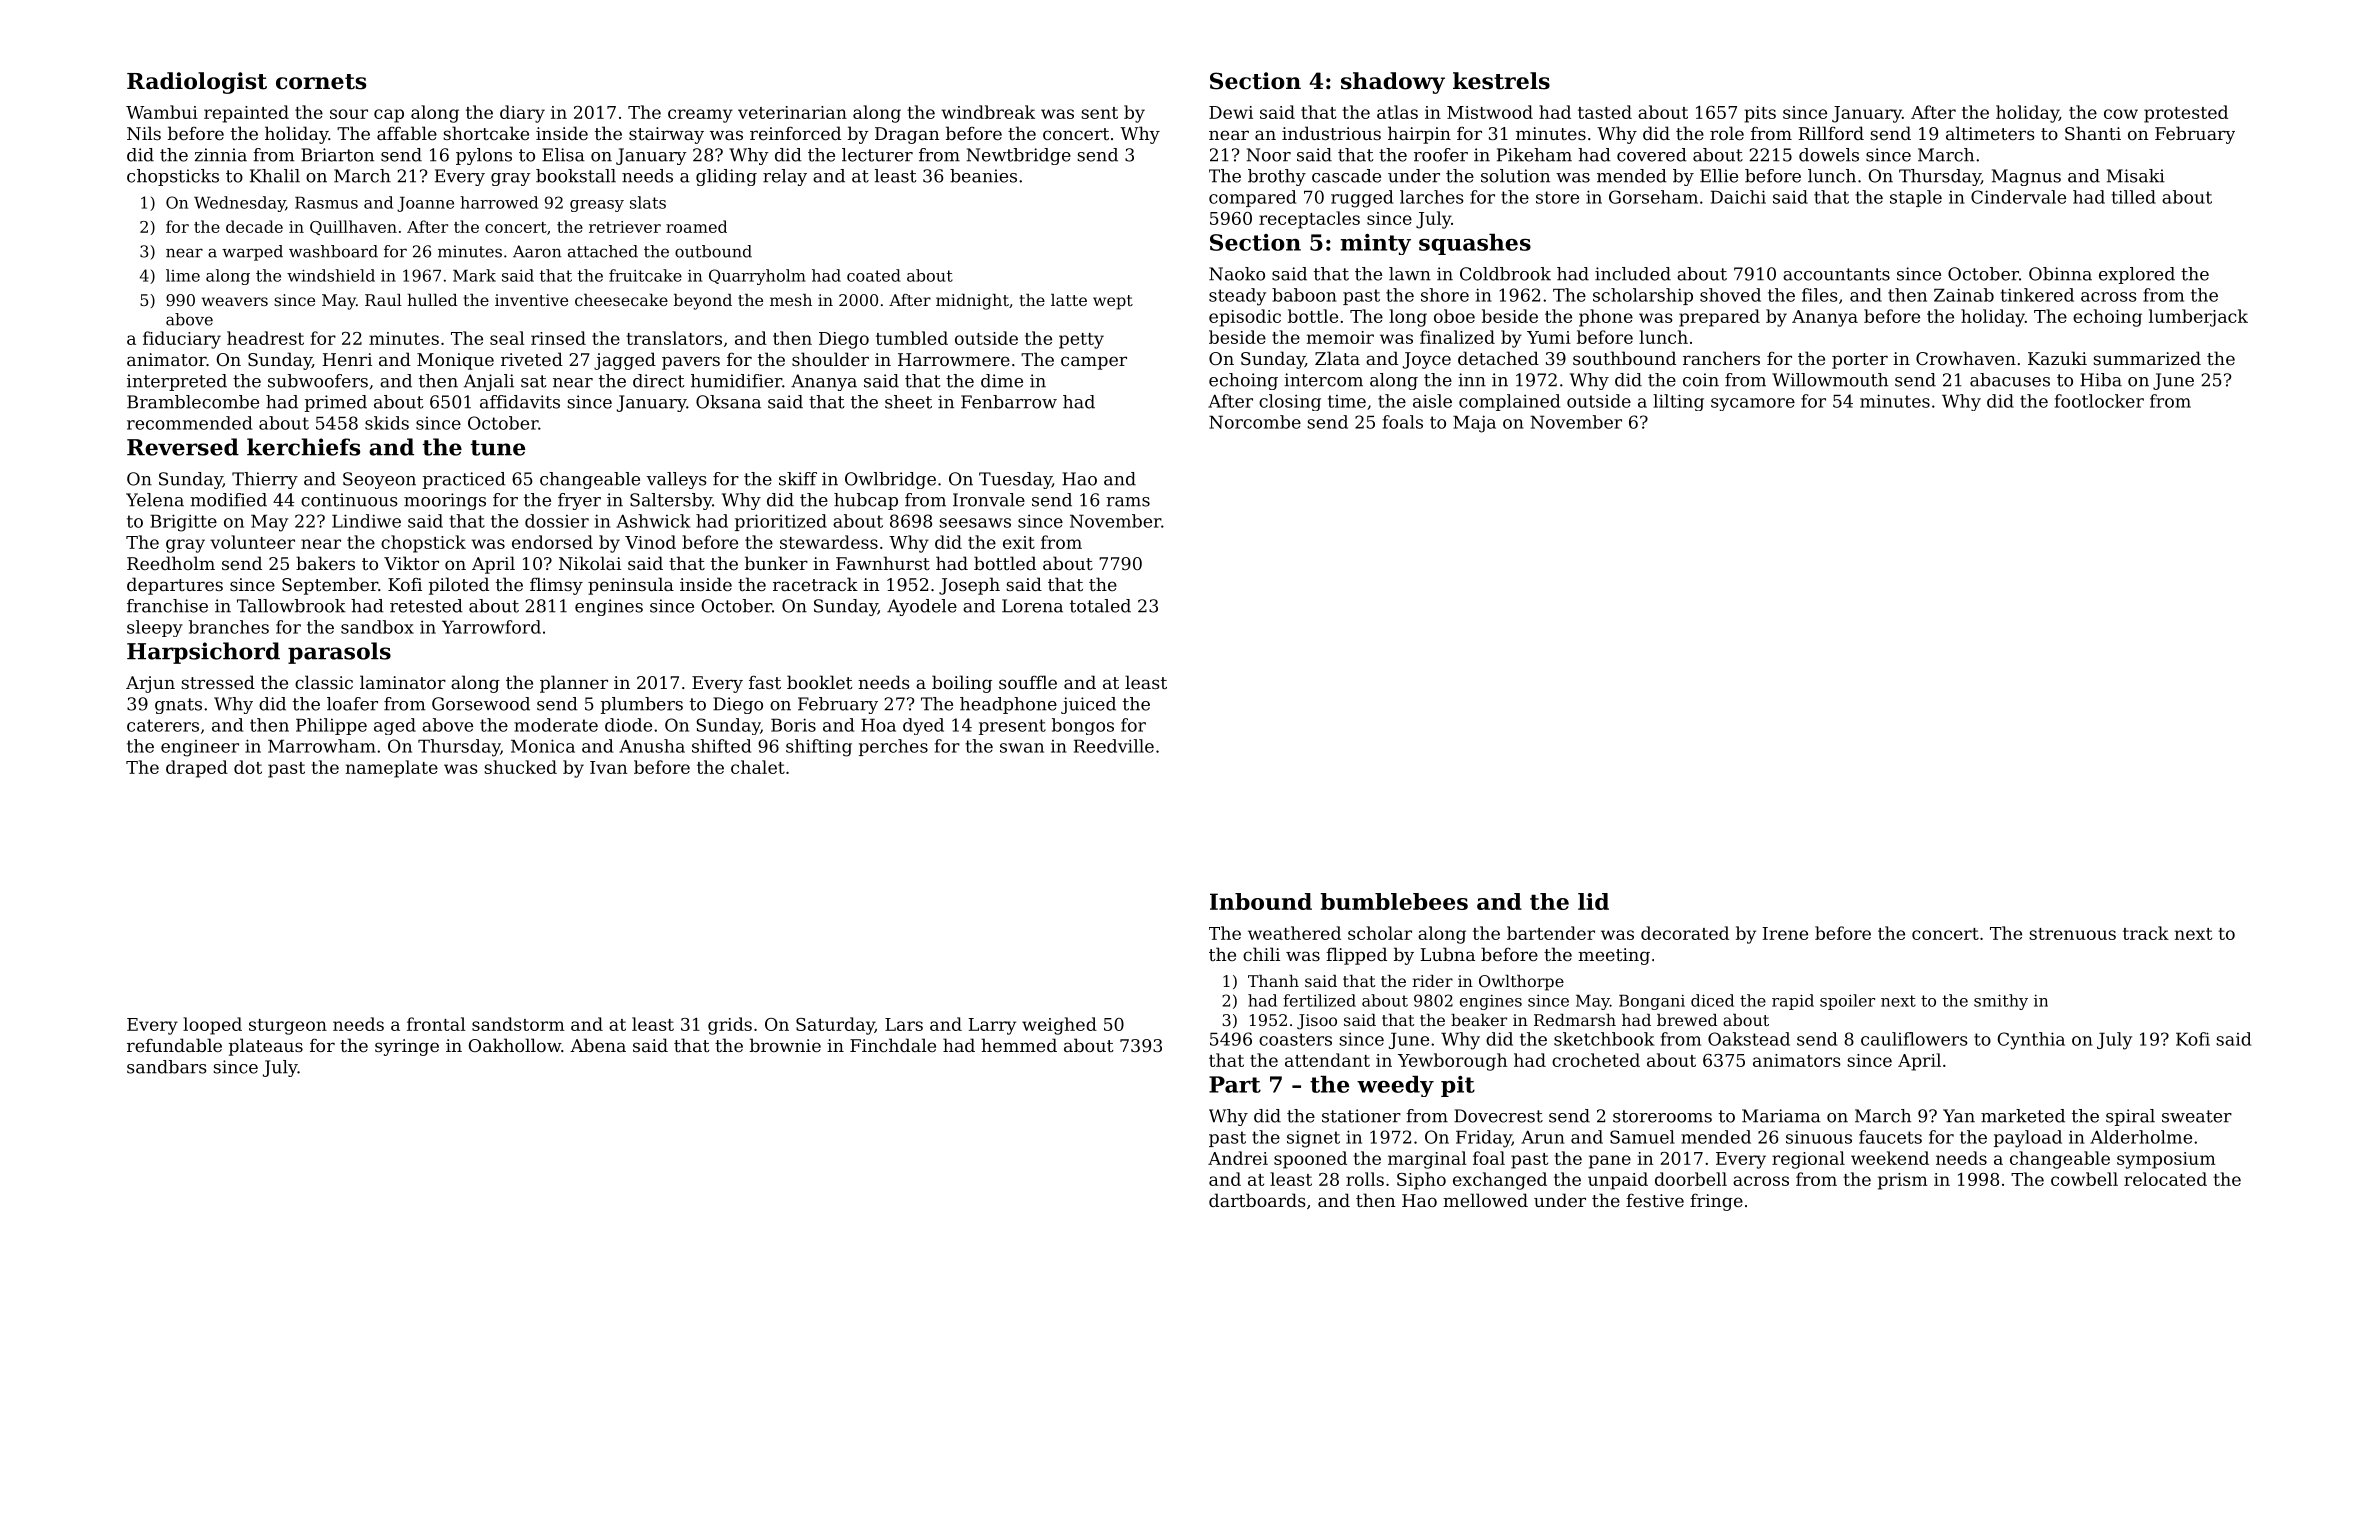 The image size is (2380, 1540). I want to click on decade, so click(254, 226).
